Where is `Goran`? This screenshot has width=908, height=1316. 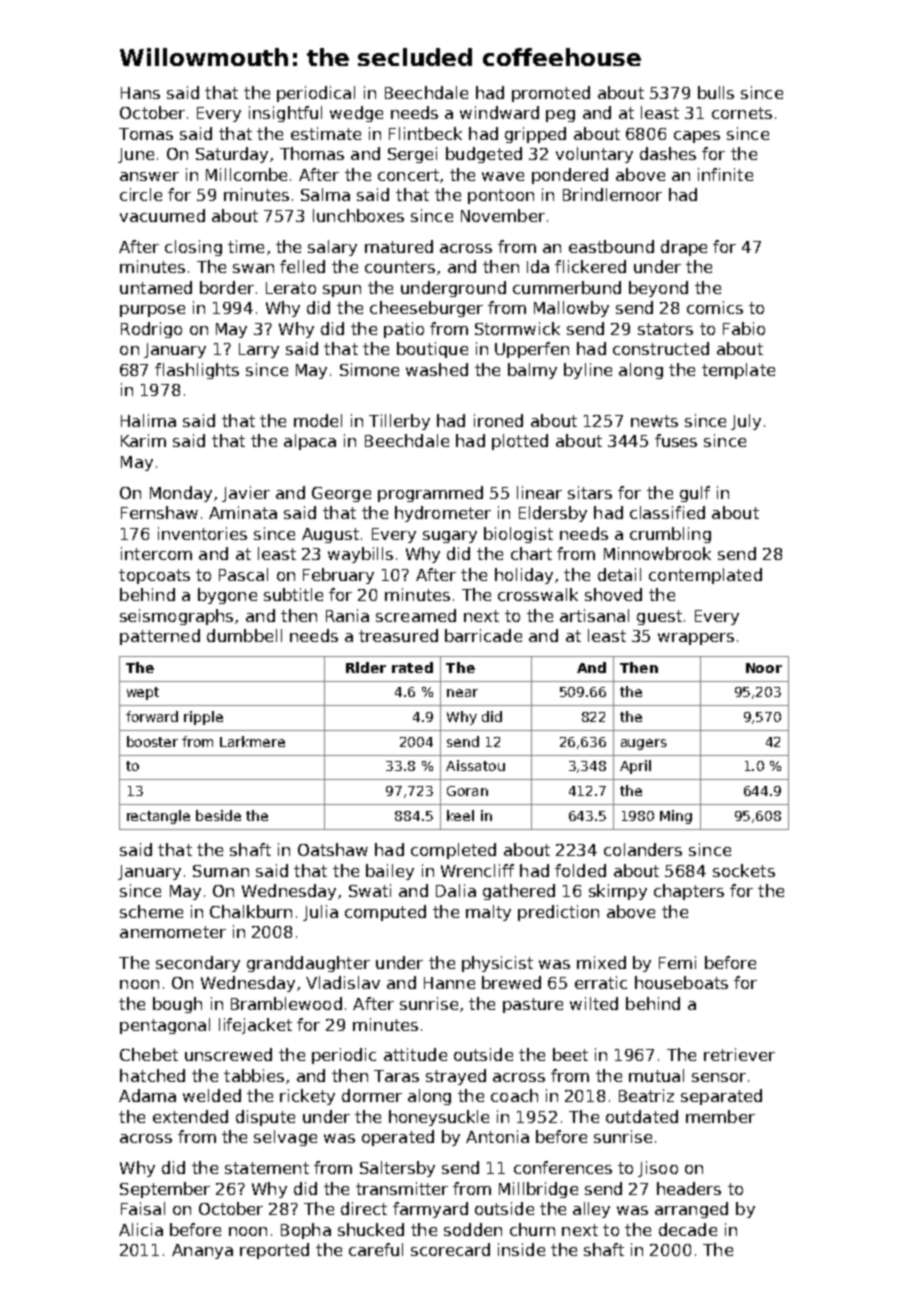
Goran is located at coordinates (467, 791).
